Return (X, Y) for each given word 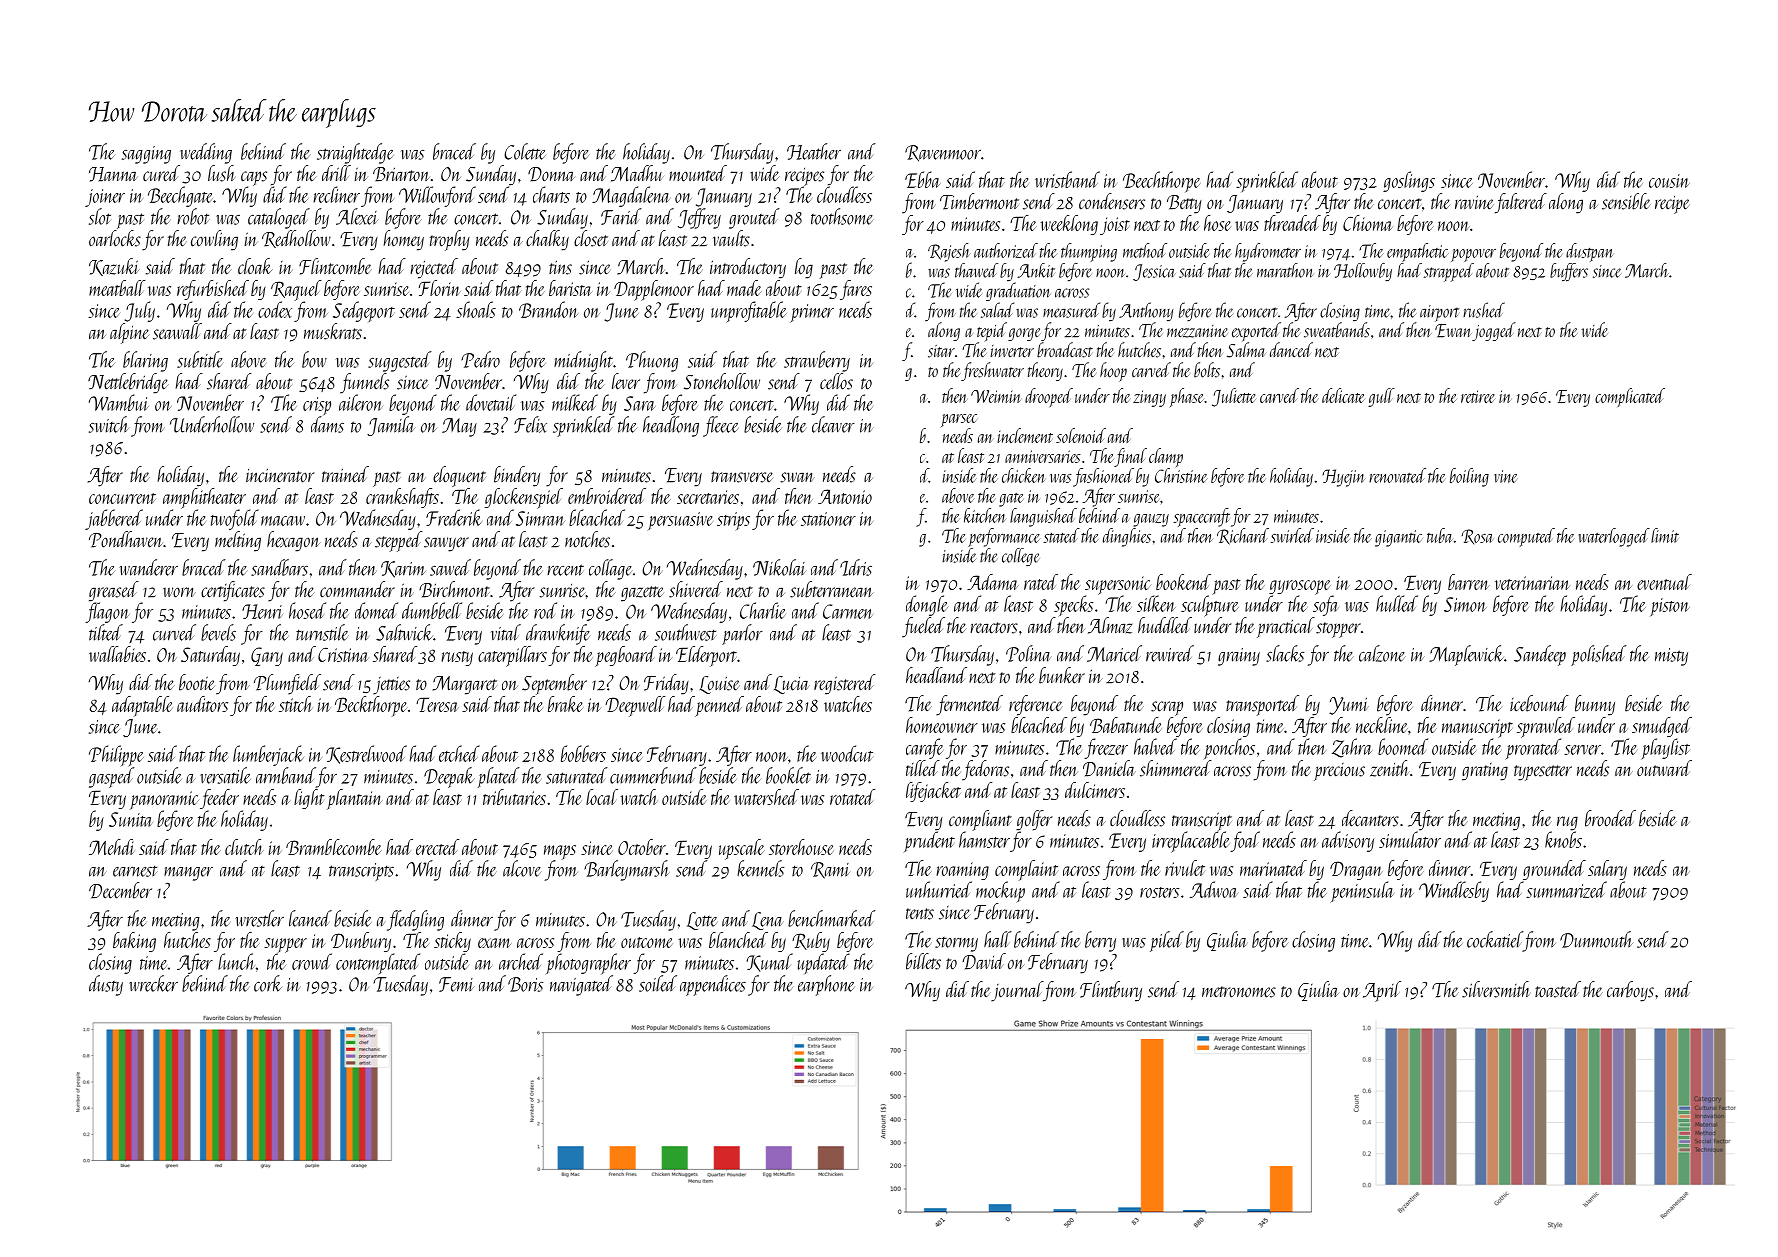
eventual (1664, 582)
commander (357, 589)
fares (856, 290)
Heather (814, 151)
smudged (1662, 727)
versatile (225, 775)
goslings (1409, 181)
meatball (117, 288)
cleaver (833, 424)
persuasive (680, 521)
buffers (1569, 272)
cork (268, 983)
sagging (146, 155)
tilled (923, 768)
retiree (1478, 396)
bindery (517, 476)
